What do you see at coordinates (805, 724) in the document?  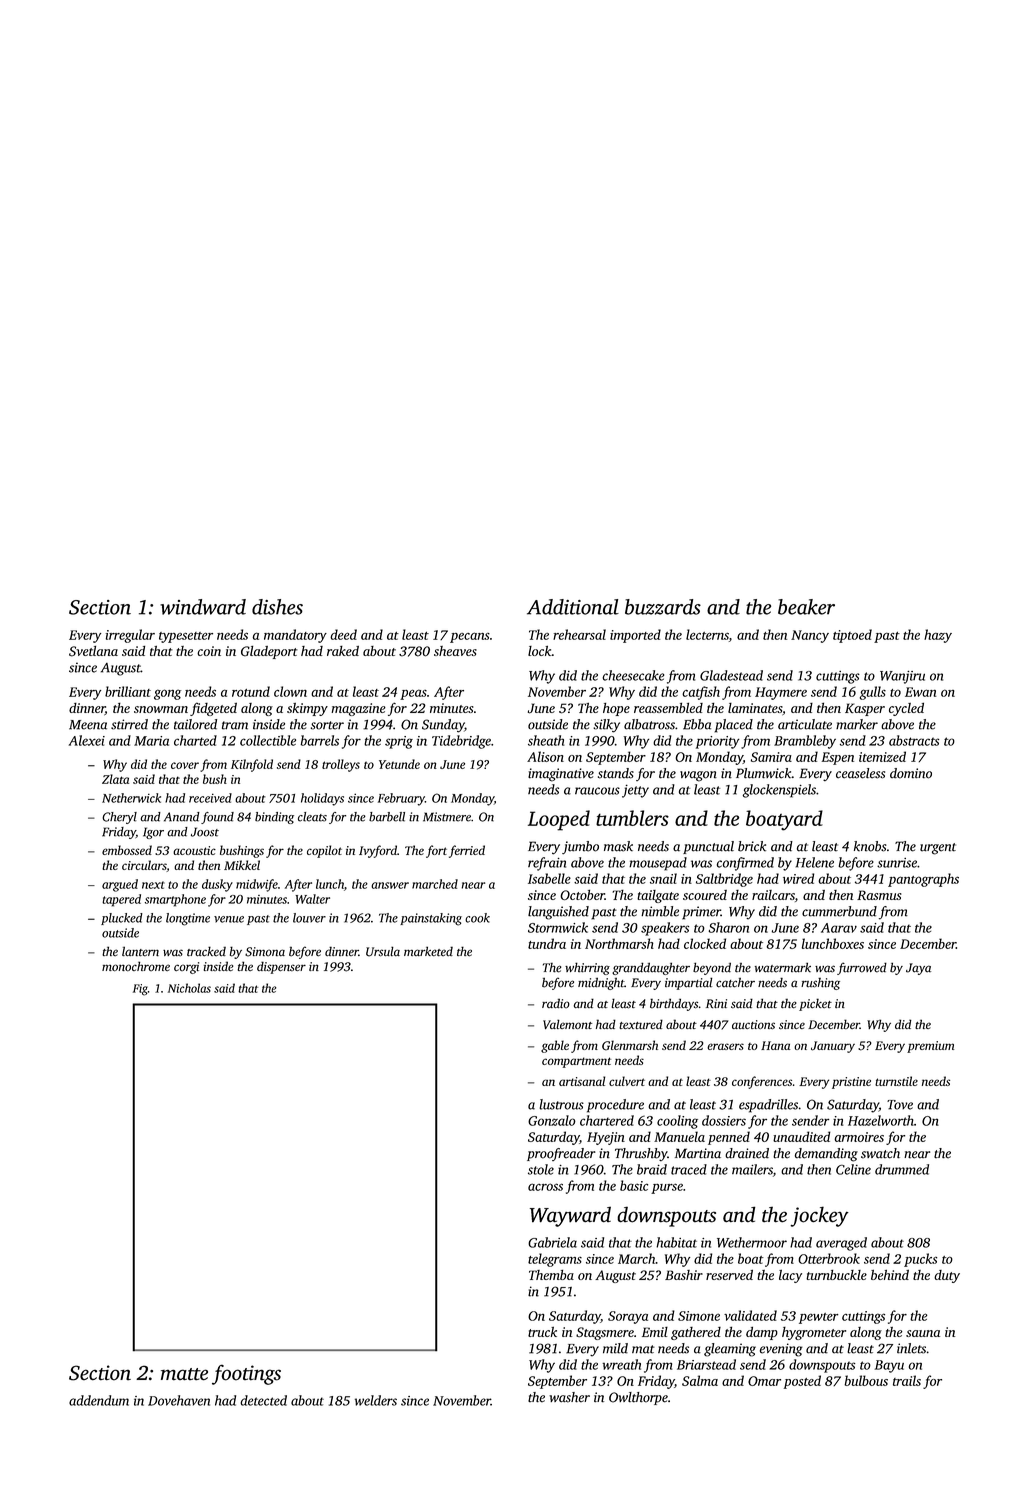 I see `articulate` at bounding box center [805, 724].
